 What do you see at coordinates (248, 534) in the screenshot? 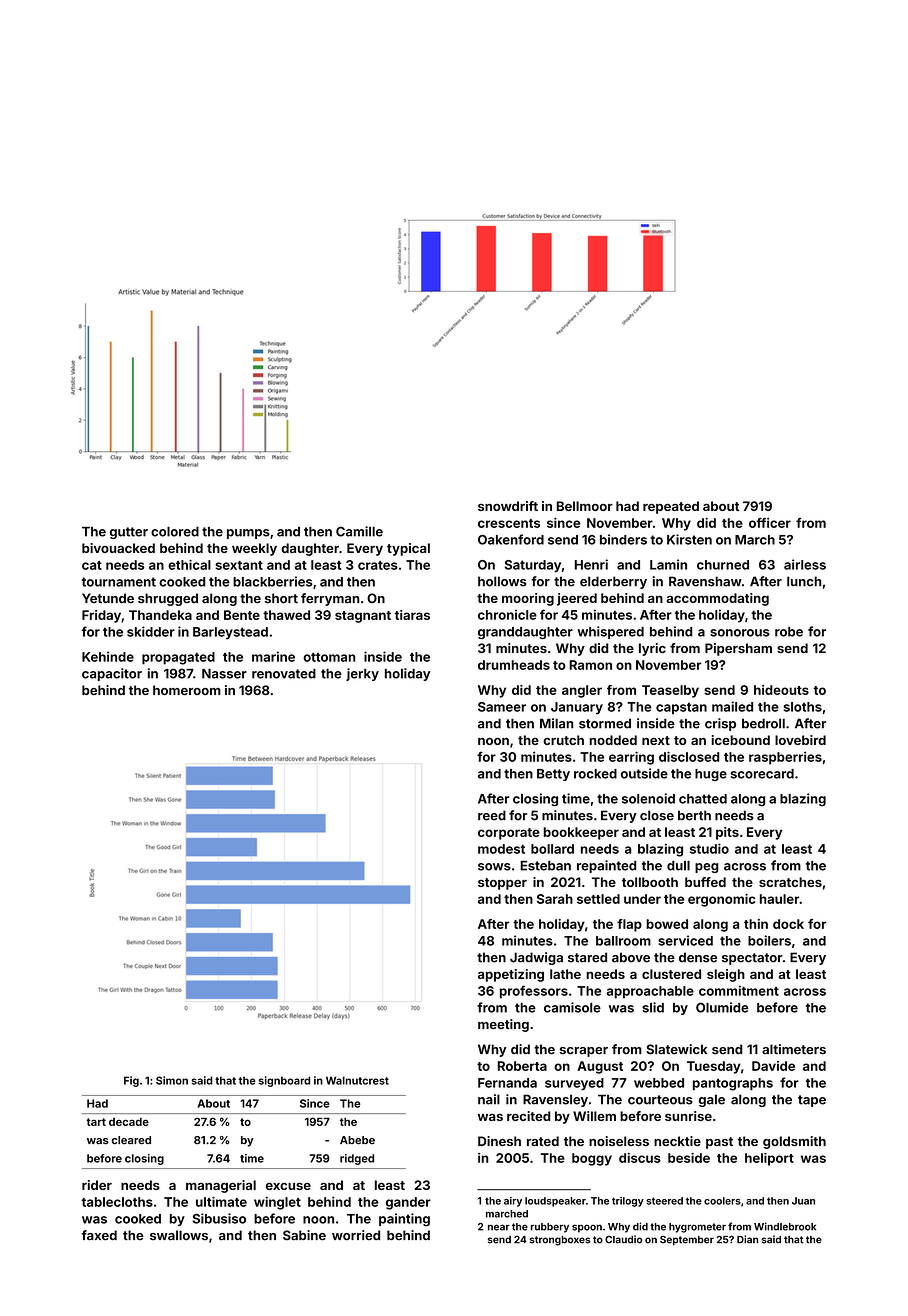
I see `pumps` at bounding box center [248, 534].
